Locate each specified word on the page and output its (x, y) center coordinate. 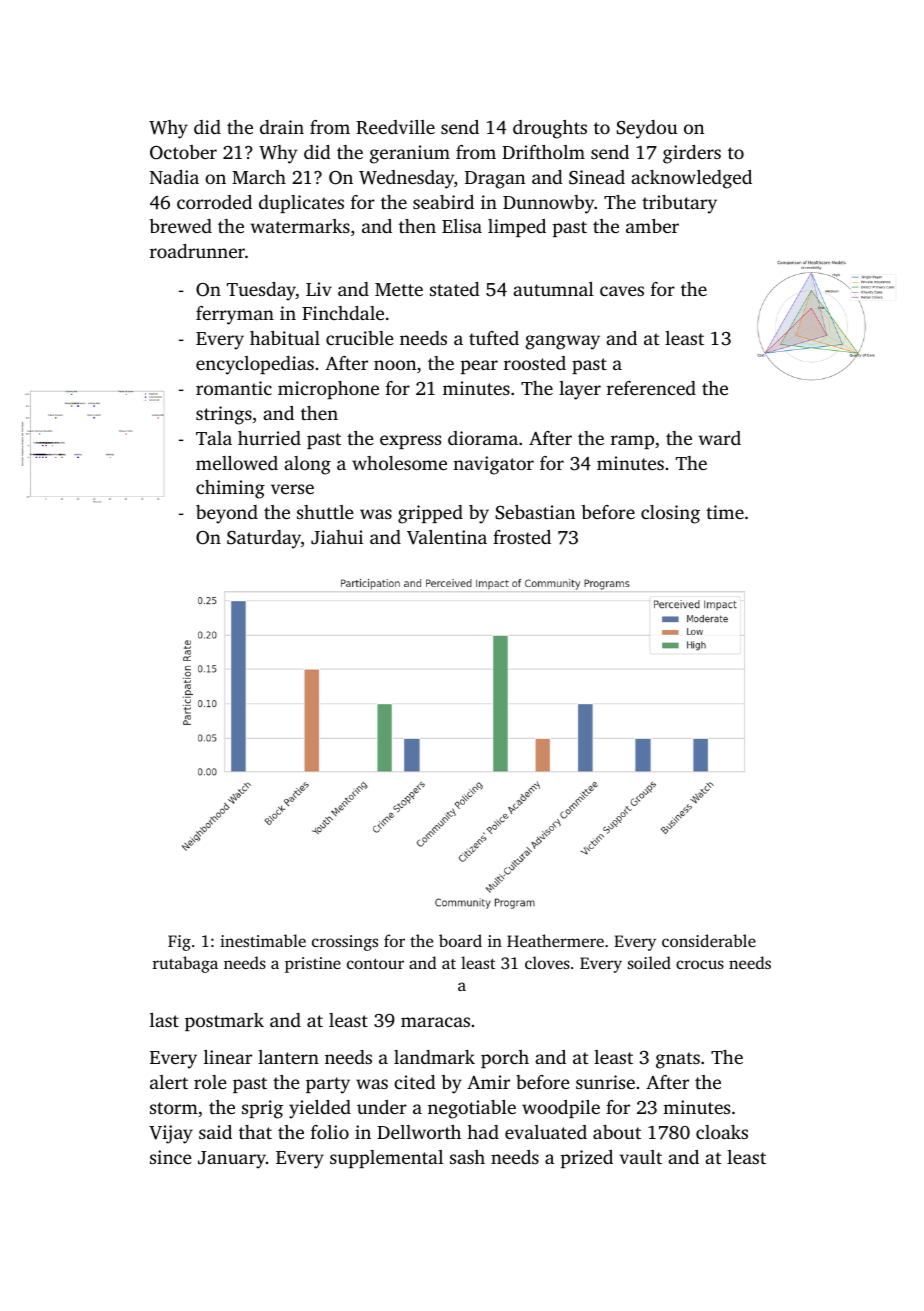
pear (479, 367)
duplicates (301, 204)
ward (719, 438)
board (460, 940)
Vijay (171, 1134)
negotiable (472, 1109)
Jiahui (337, 537)
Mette (399, 289)
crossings (345, 943)
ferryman (235, 315)
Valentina (447, 537)
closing (670, 514)
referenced (651, 388)
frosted (522, 537)
